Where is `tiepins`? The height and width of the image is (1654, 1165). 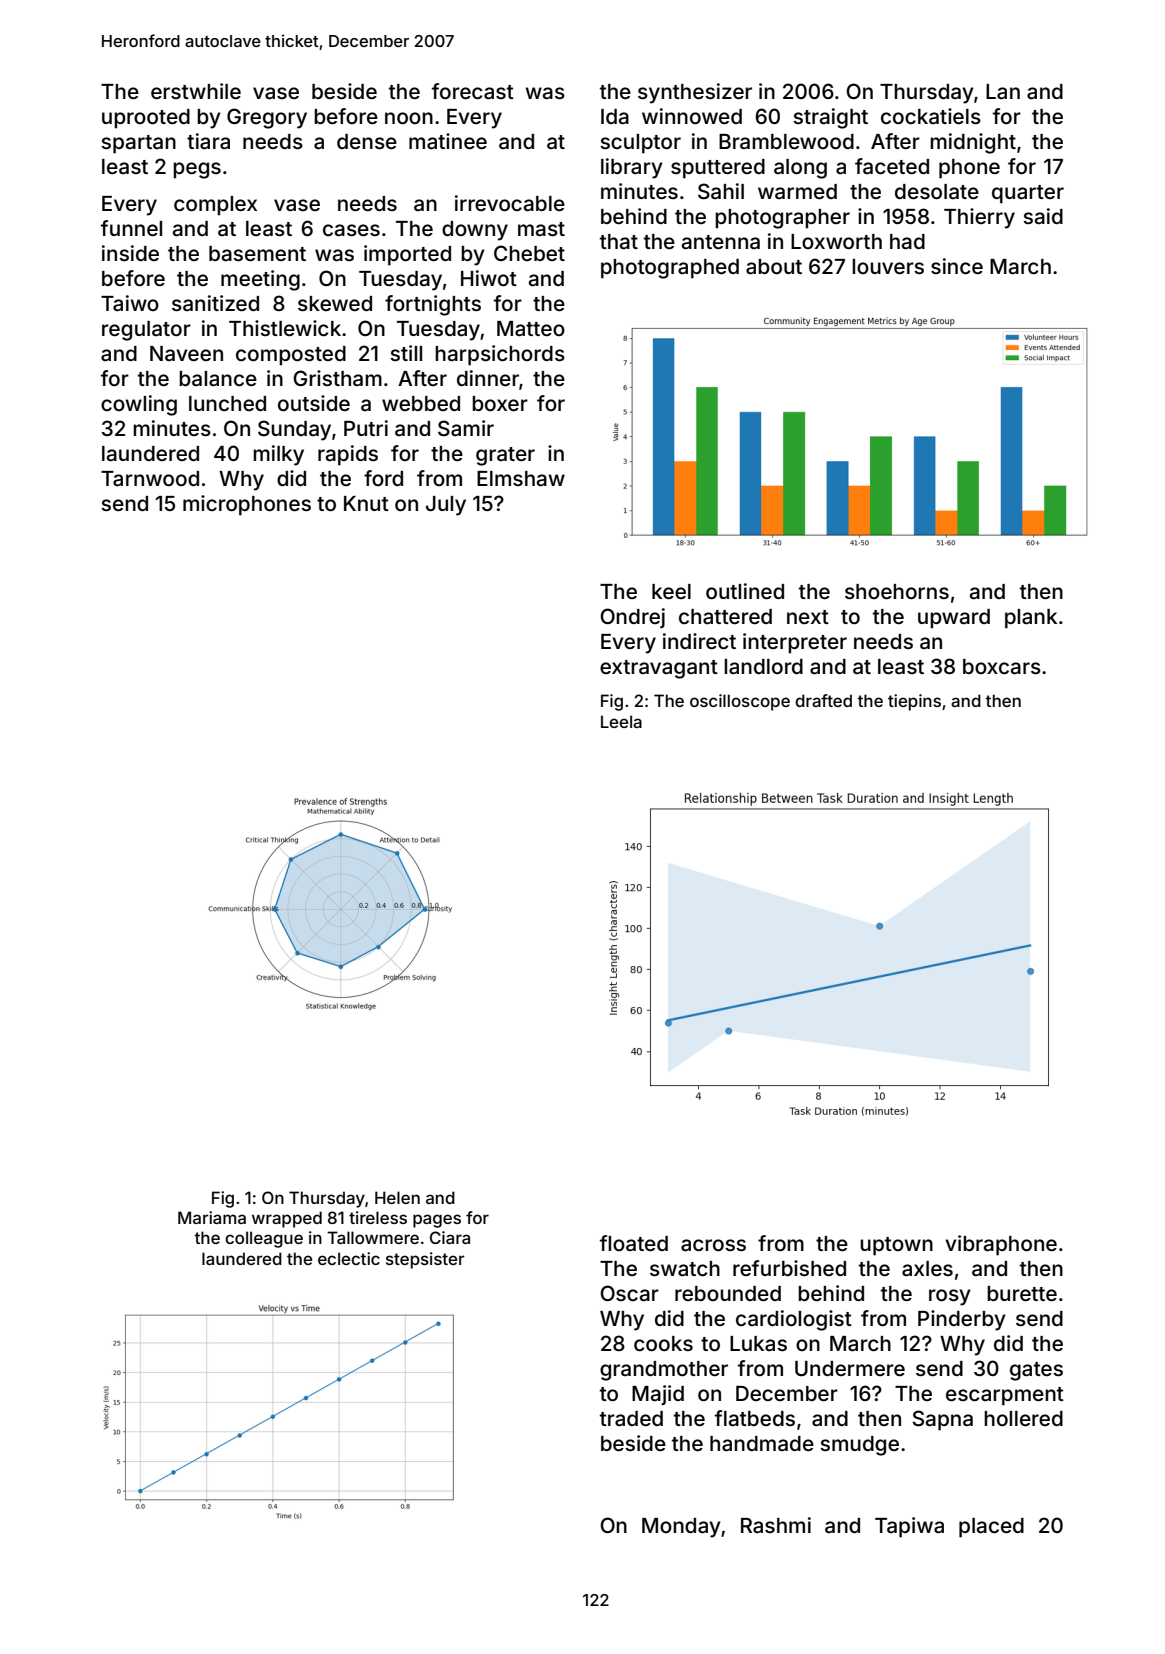
tiepins is located at coordinates (914, 702).
